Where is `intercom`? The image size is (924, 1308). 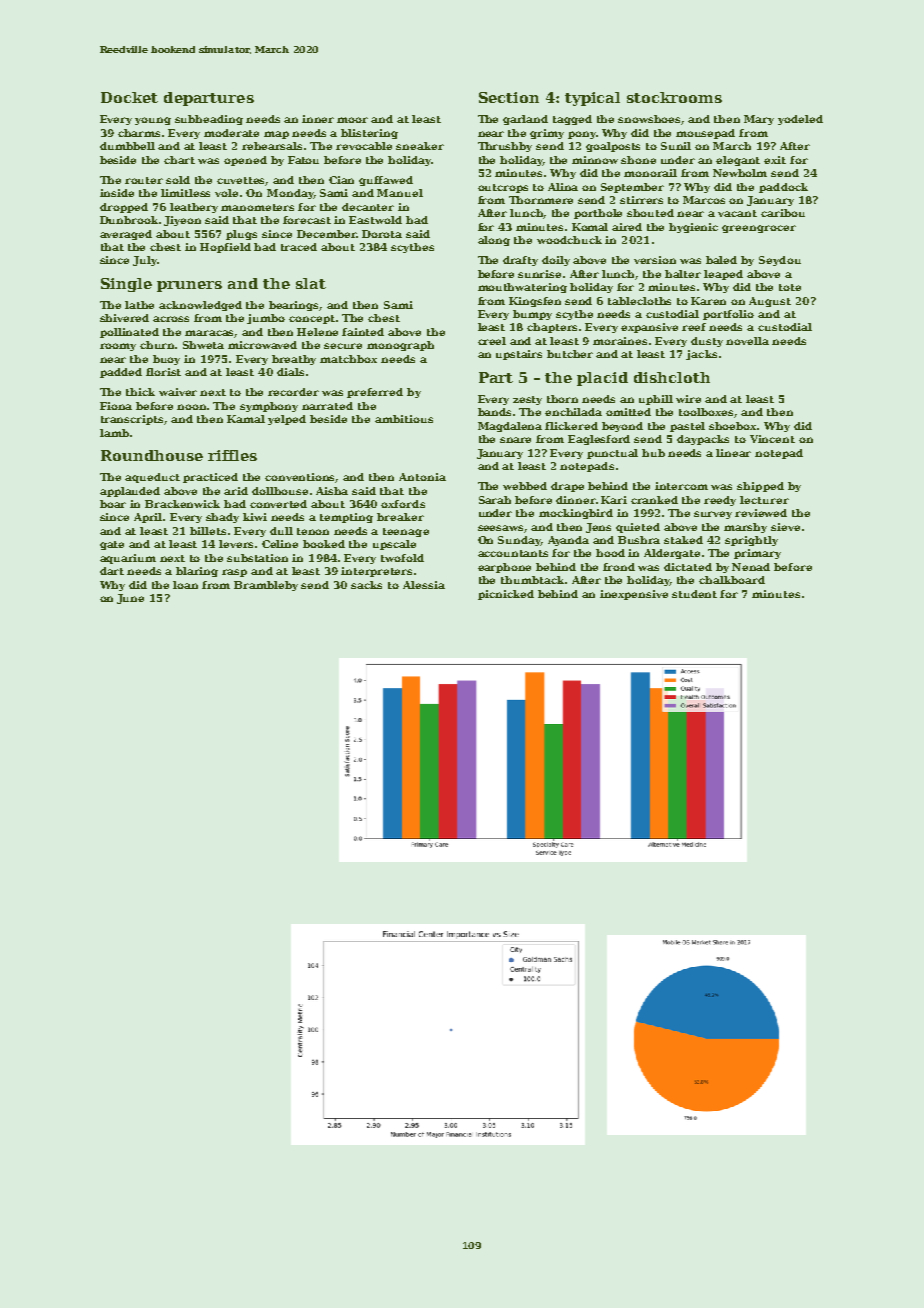 intercom is located at coordinates (681, 486).
